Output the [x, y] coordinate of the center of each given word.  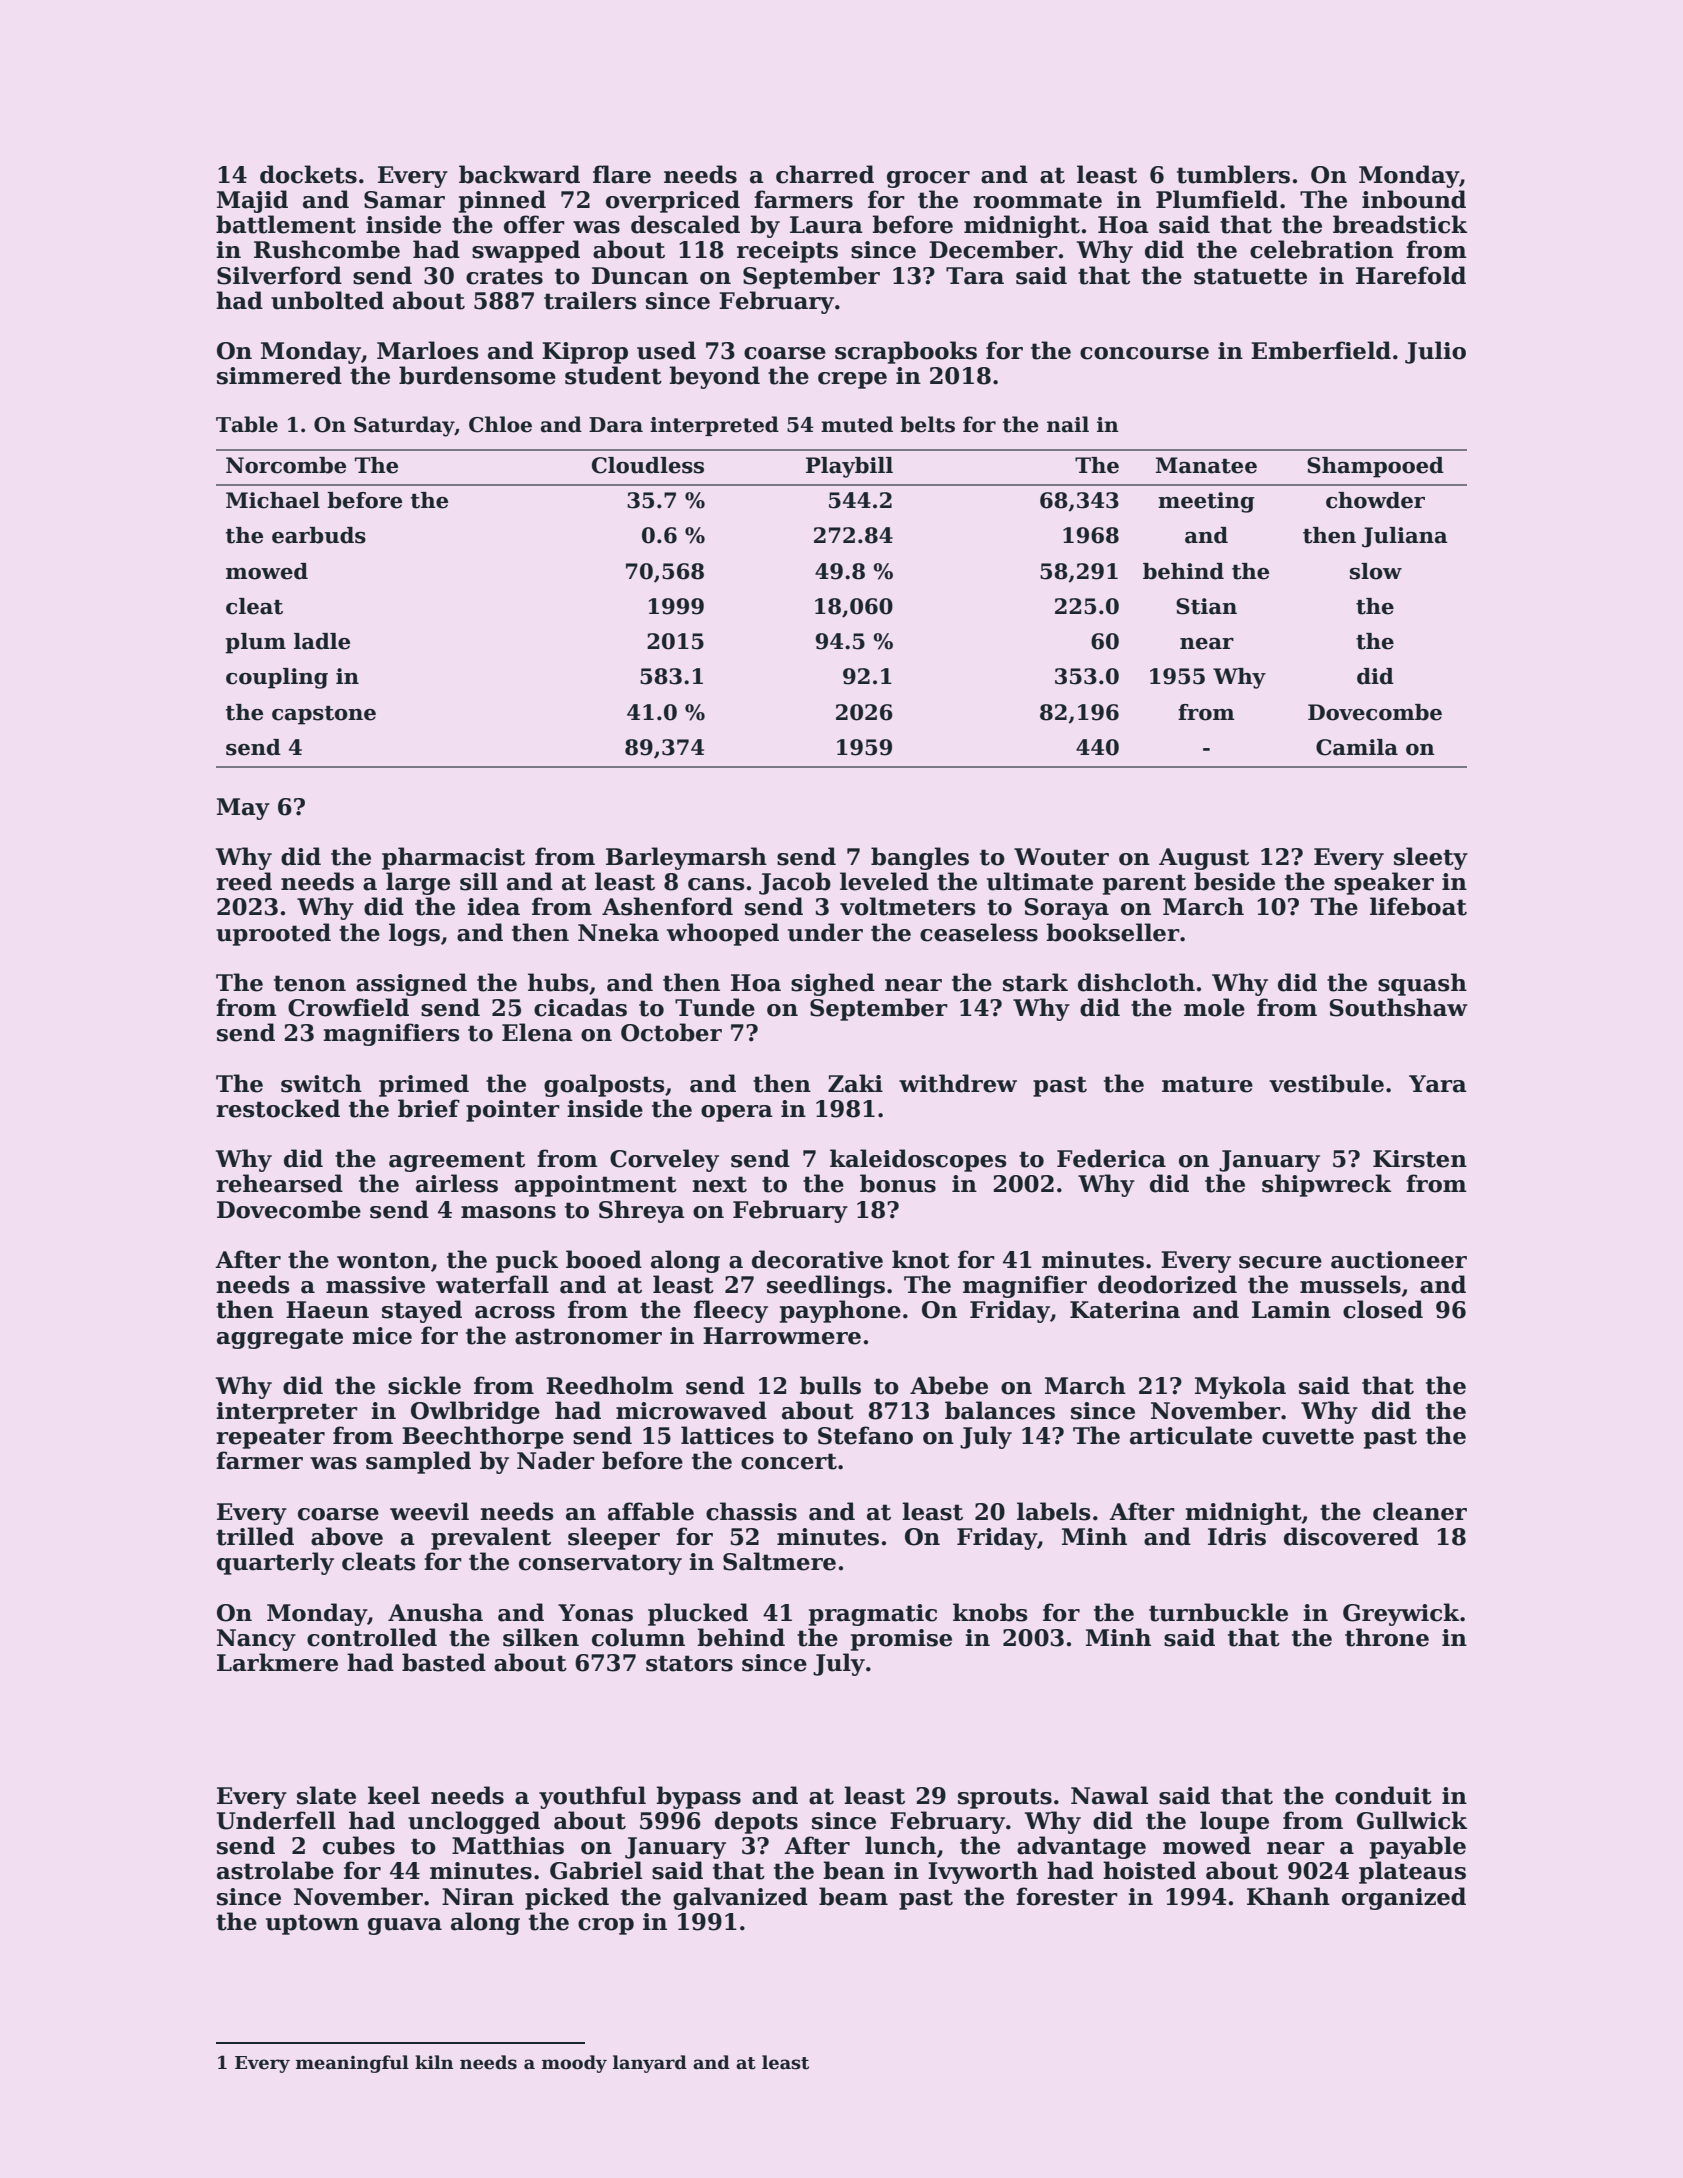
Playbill [849, 467]
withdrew [958, 1083]
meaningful [352, 2064]
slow [1376, 571]
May [243, 809]
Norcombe [286, 465]
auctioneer [1399, 1260]
